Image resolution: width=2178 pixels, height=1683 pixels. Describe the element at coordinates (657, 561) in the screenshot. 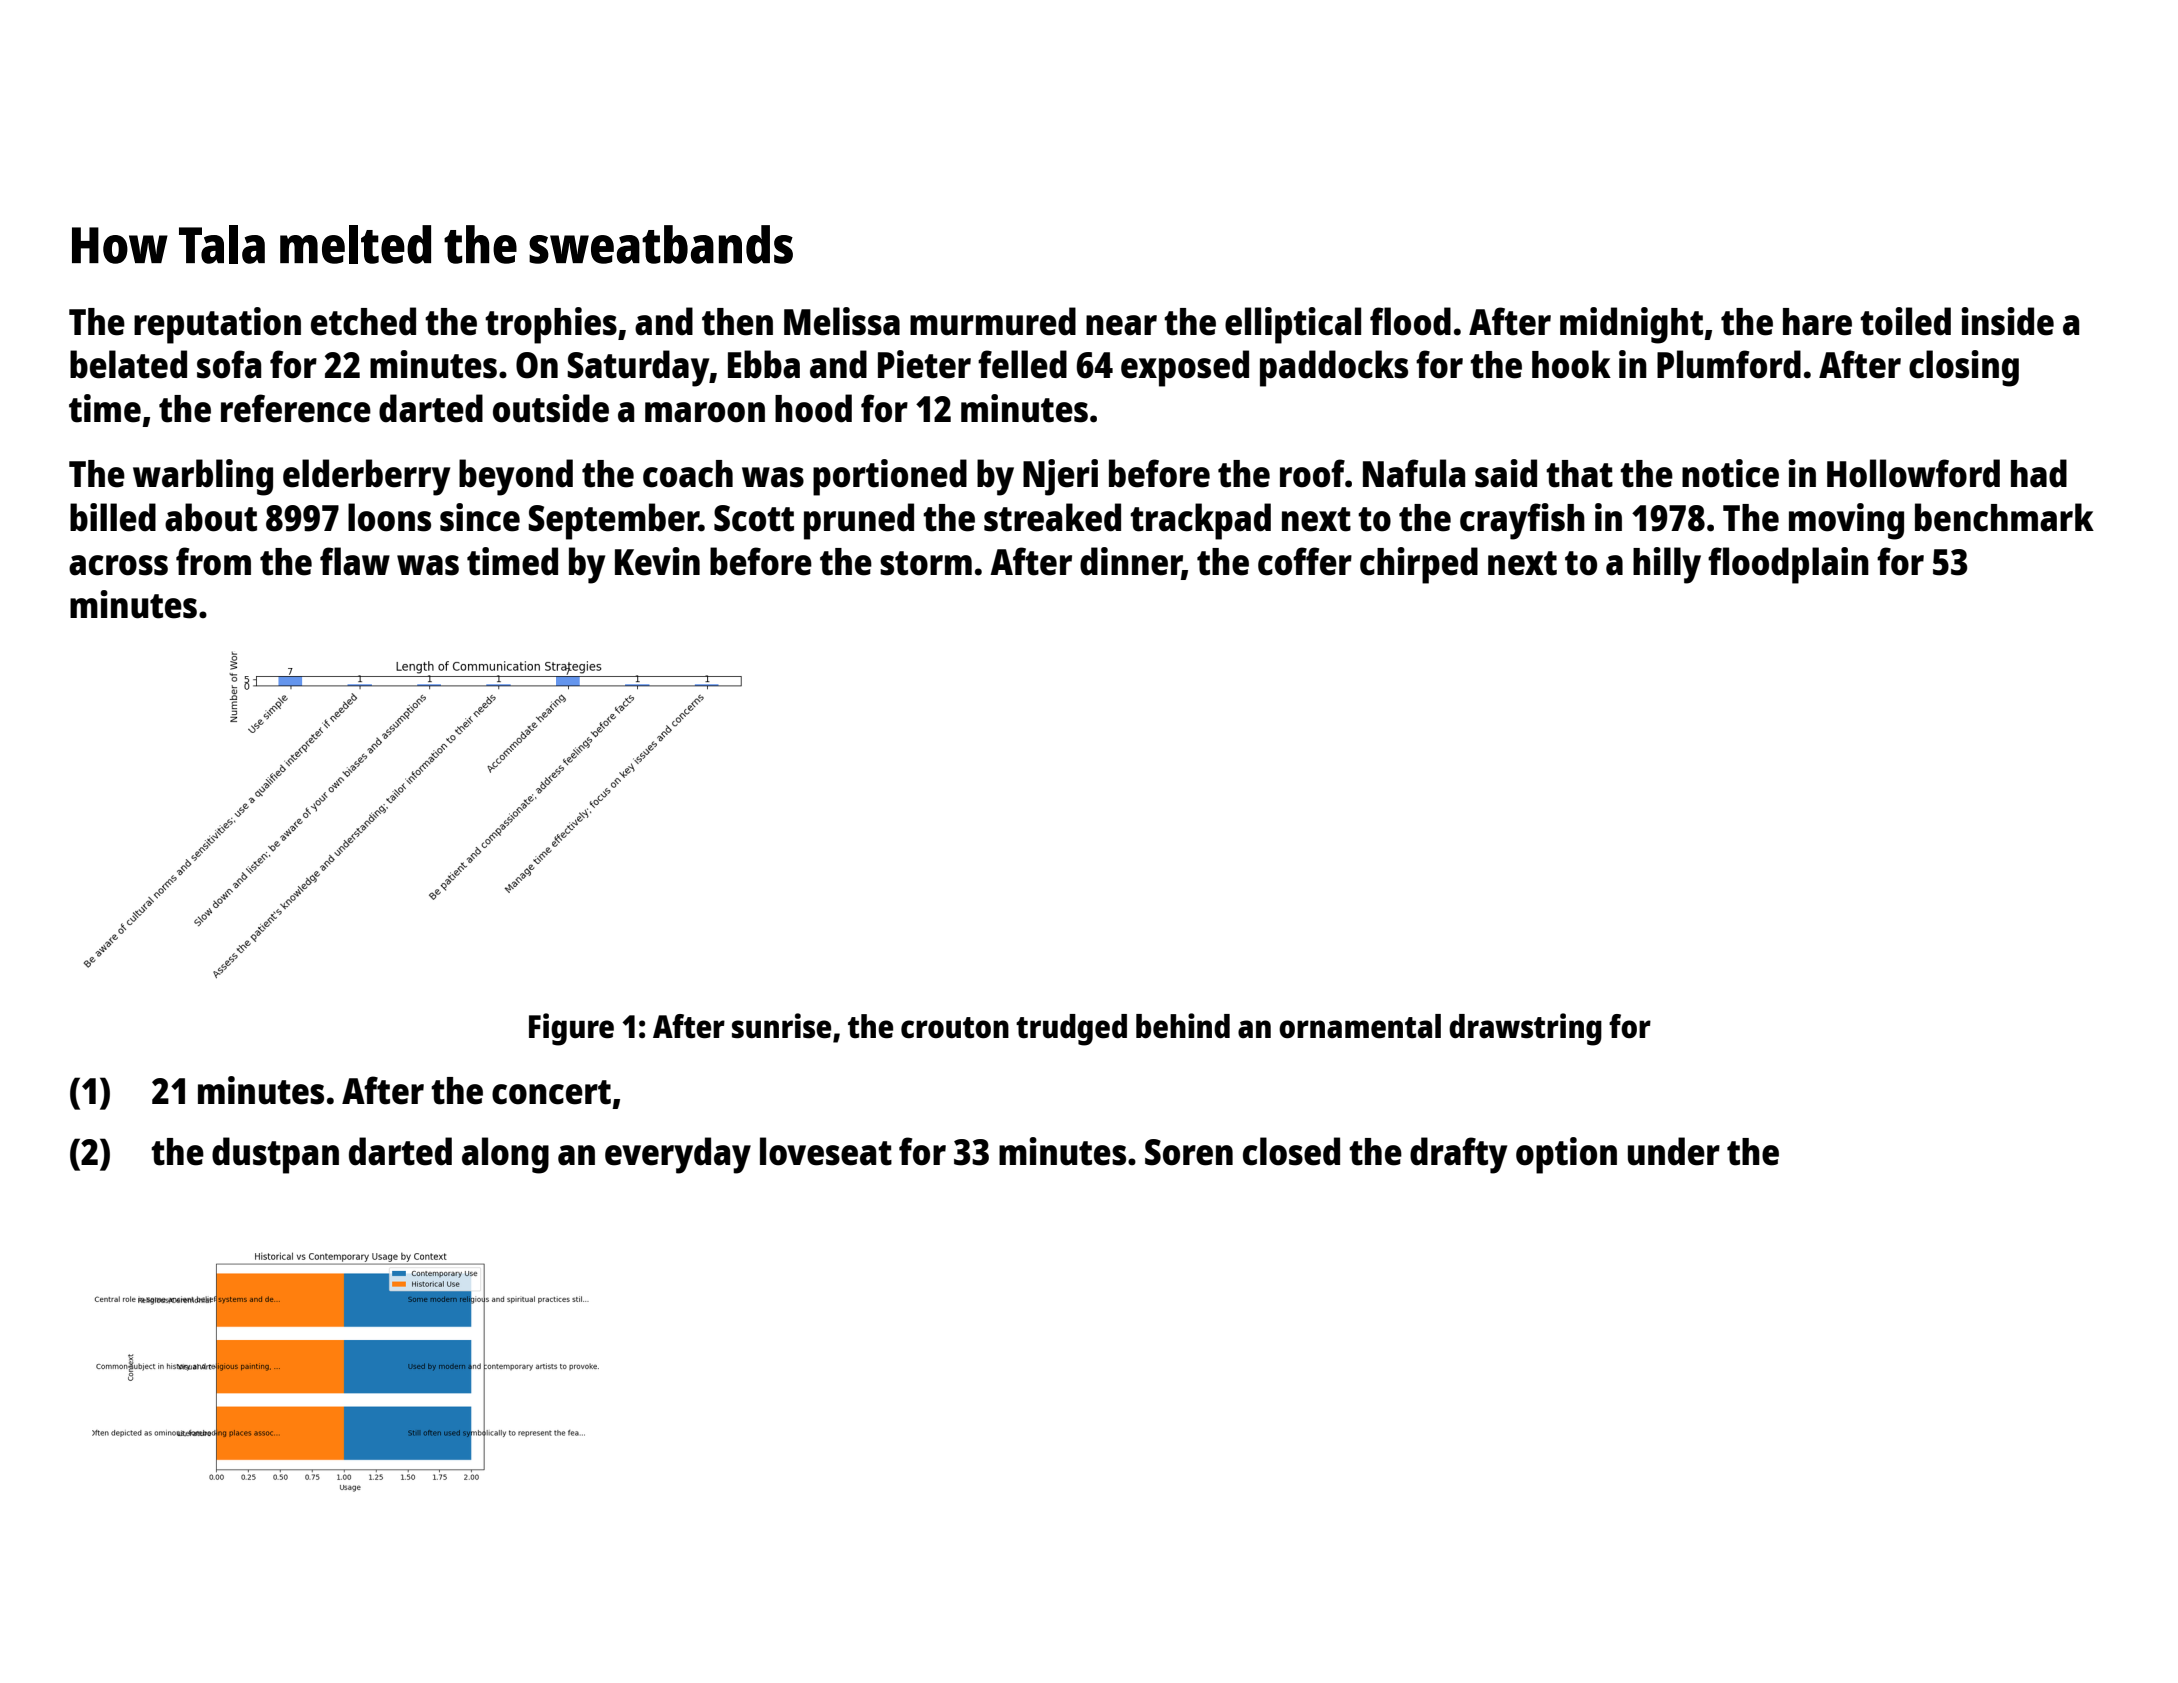

I see `Kevin` at that location.
